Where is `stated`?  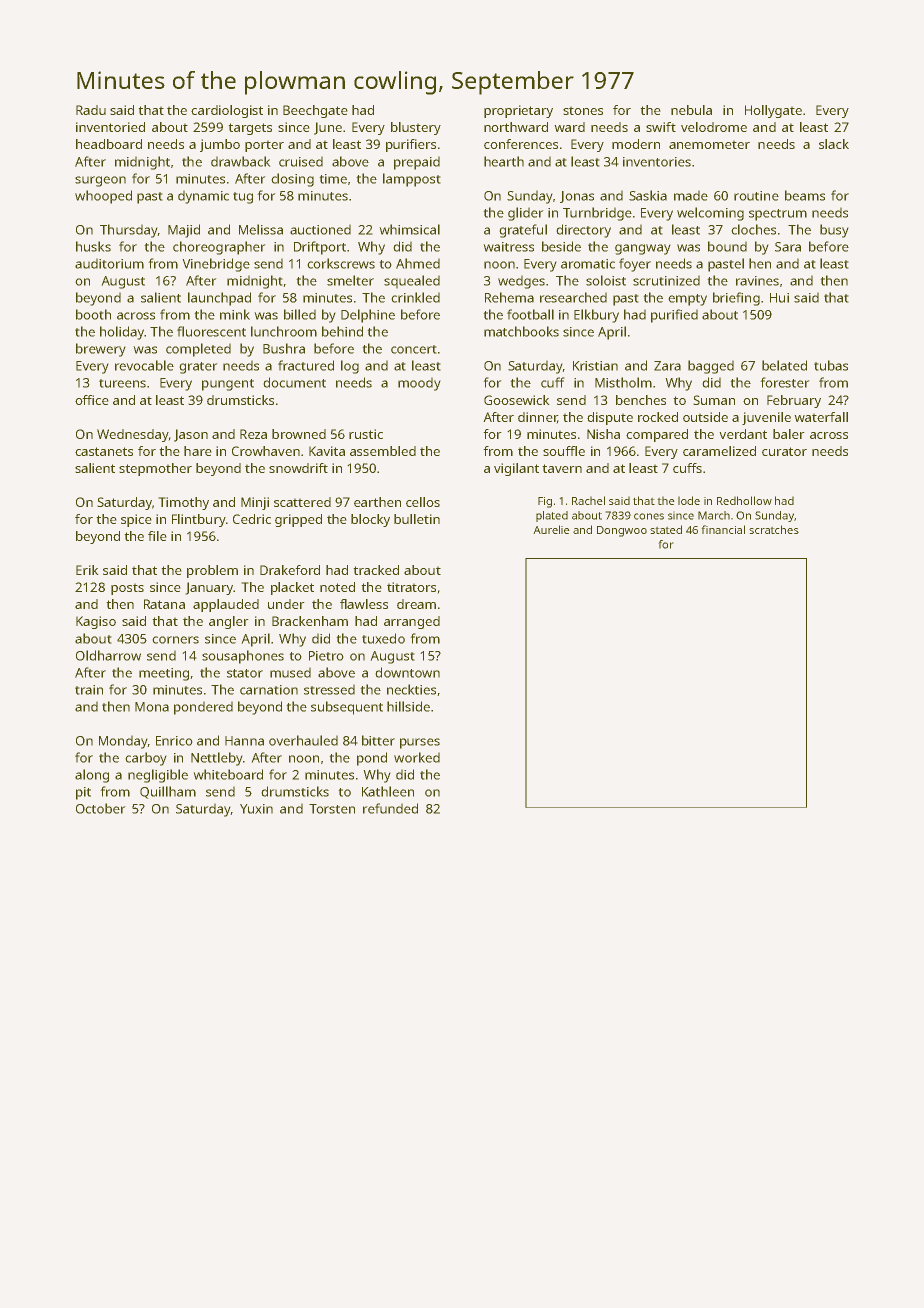
stated is located at coordinates (666, 529).
